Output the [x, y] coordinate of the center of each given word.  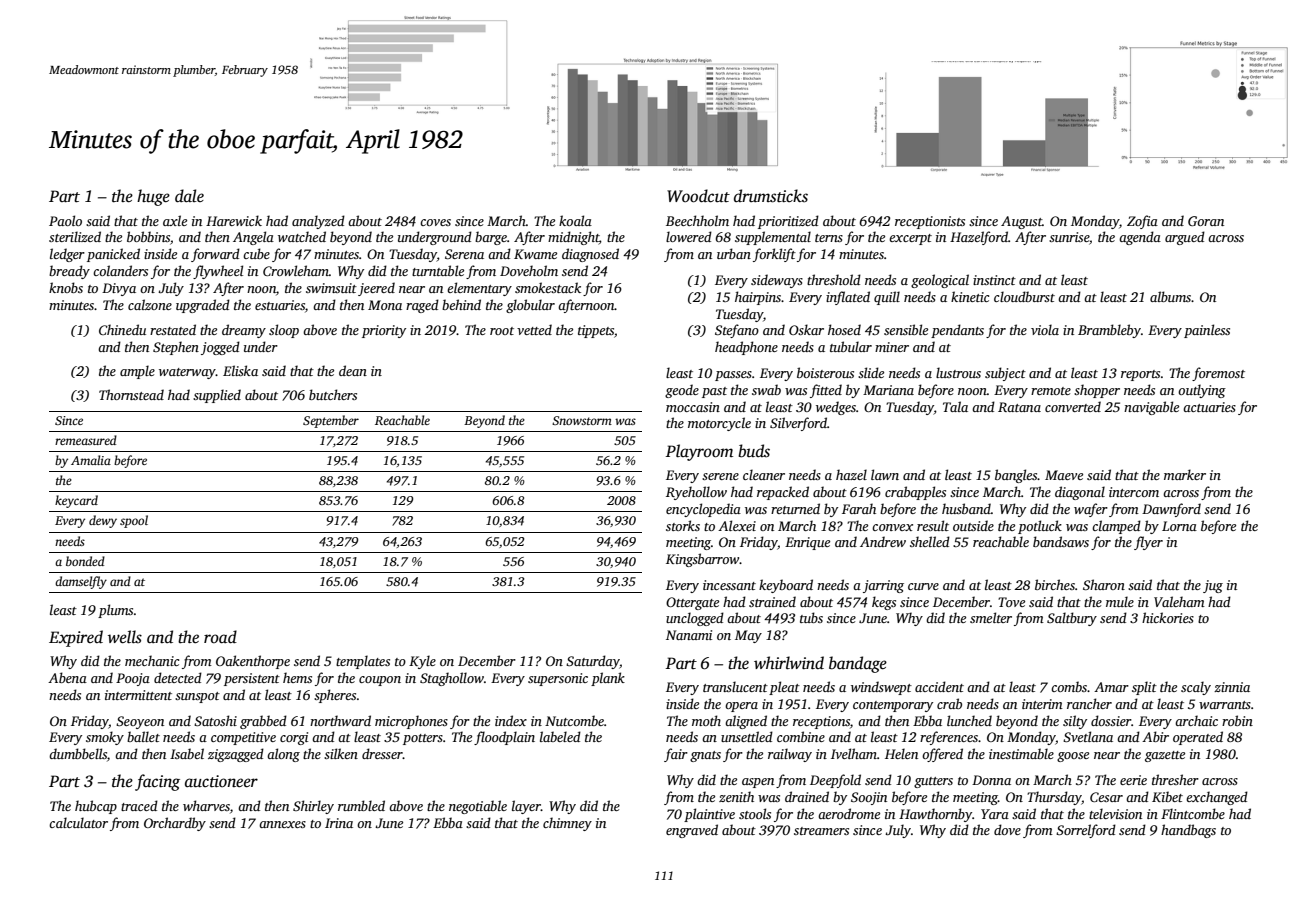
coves [435, 222]
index [511, 720]
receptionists [930, 222]
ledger [67, 255]
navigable [1151, 408]
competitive [243, 738]
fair [676, 755]
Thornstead [131, 394]
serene [720, 476]
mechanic [152, 660]
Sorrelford [1086, 831]
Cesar [1106, 797]
